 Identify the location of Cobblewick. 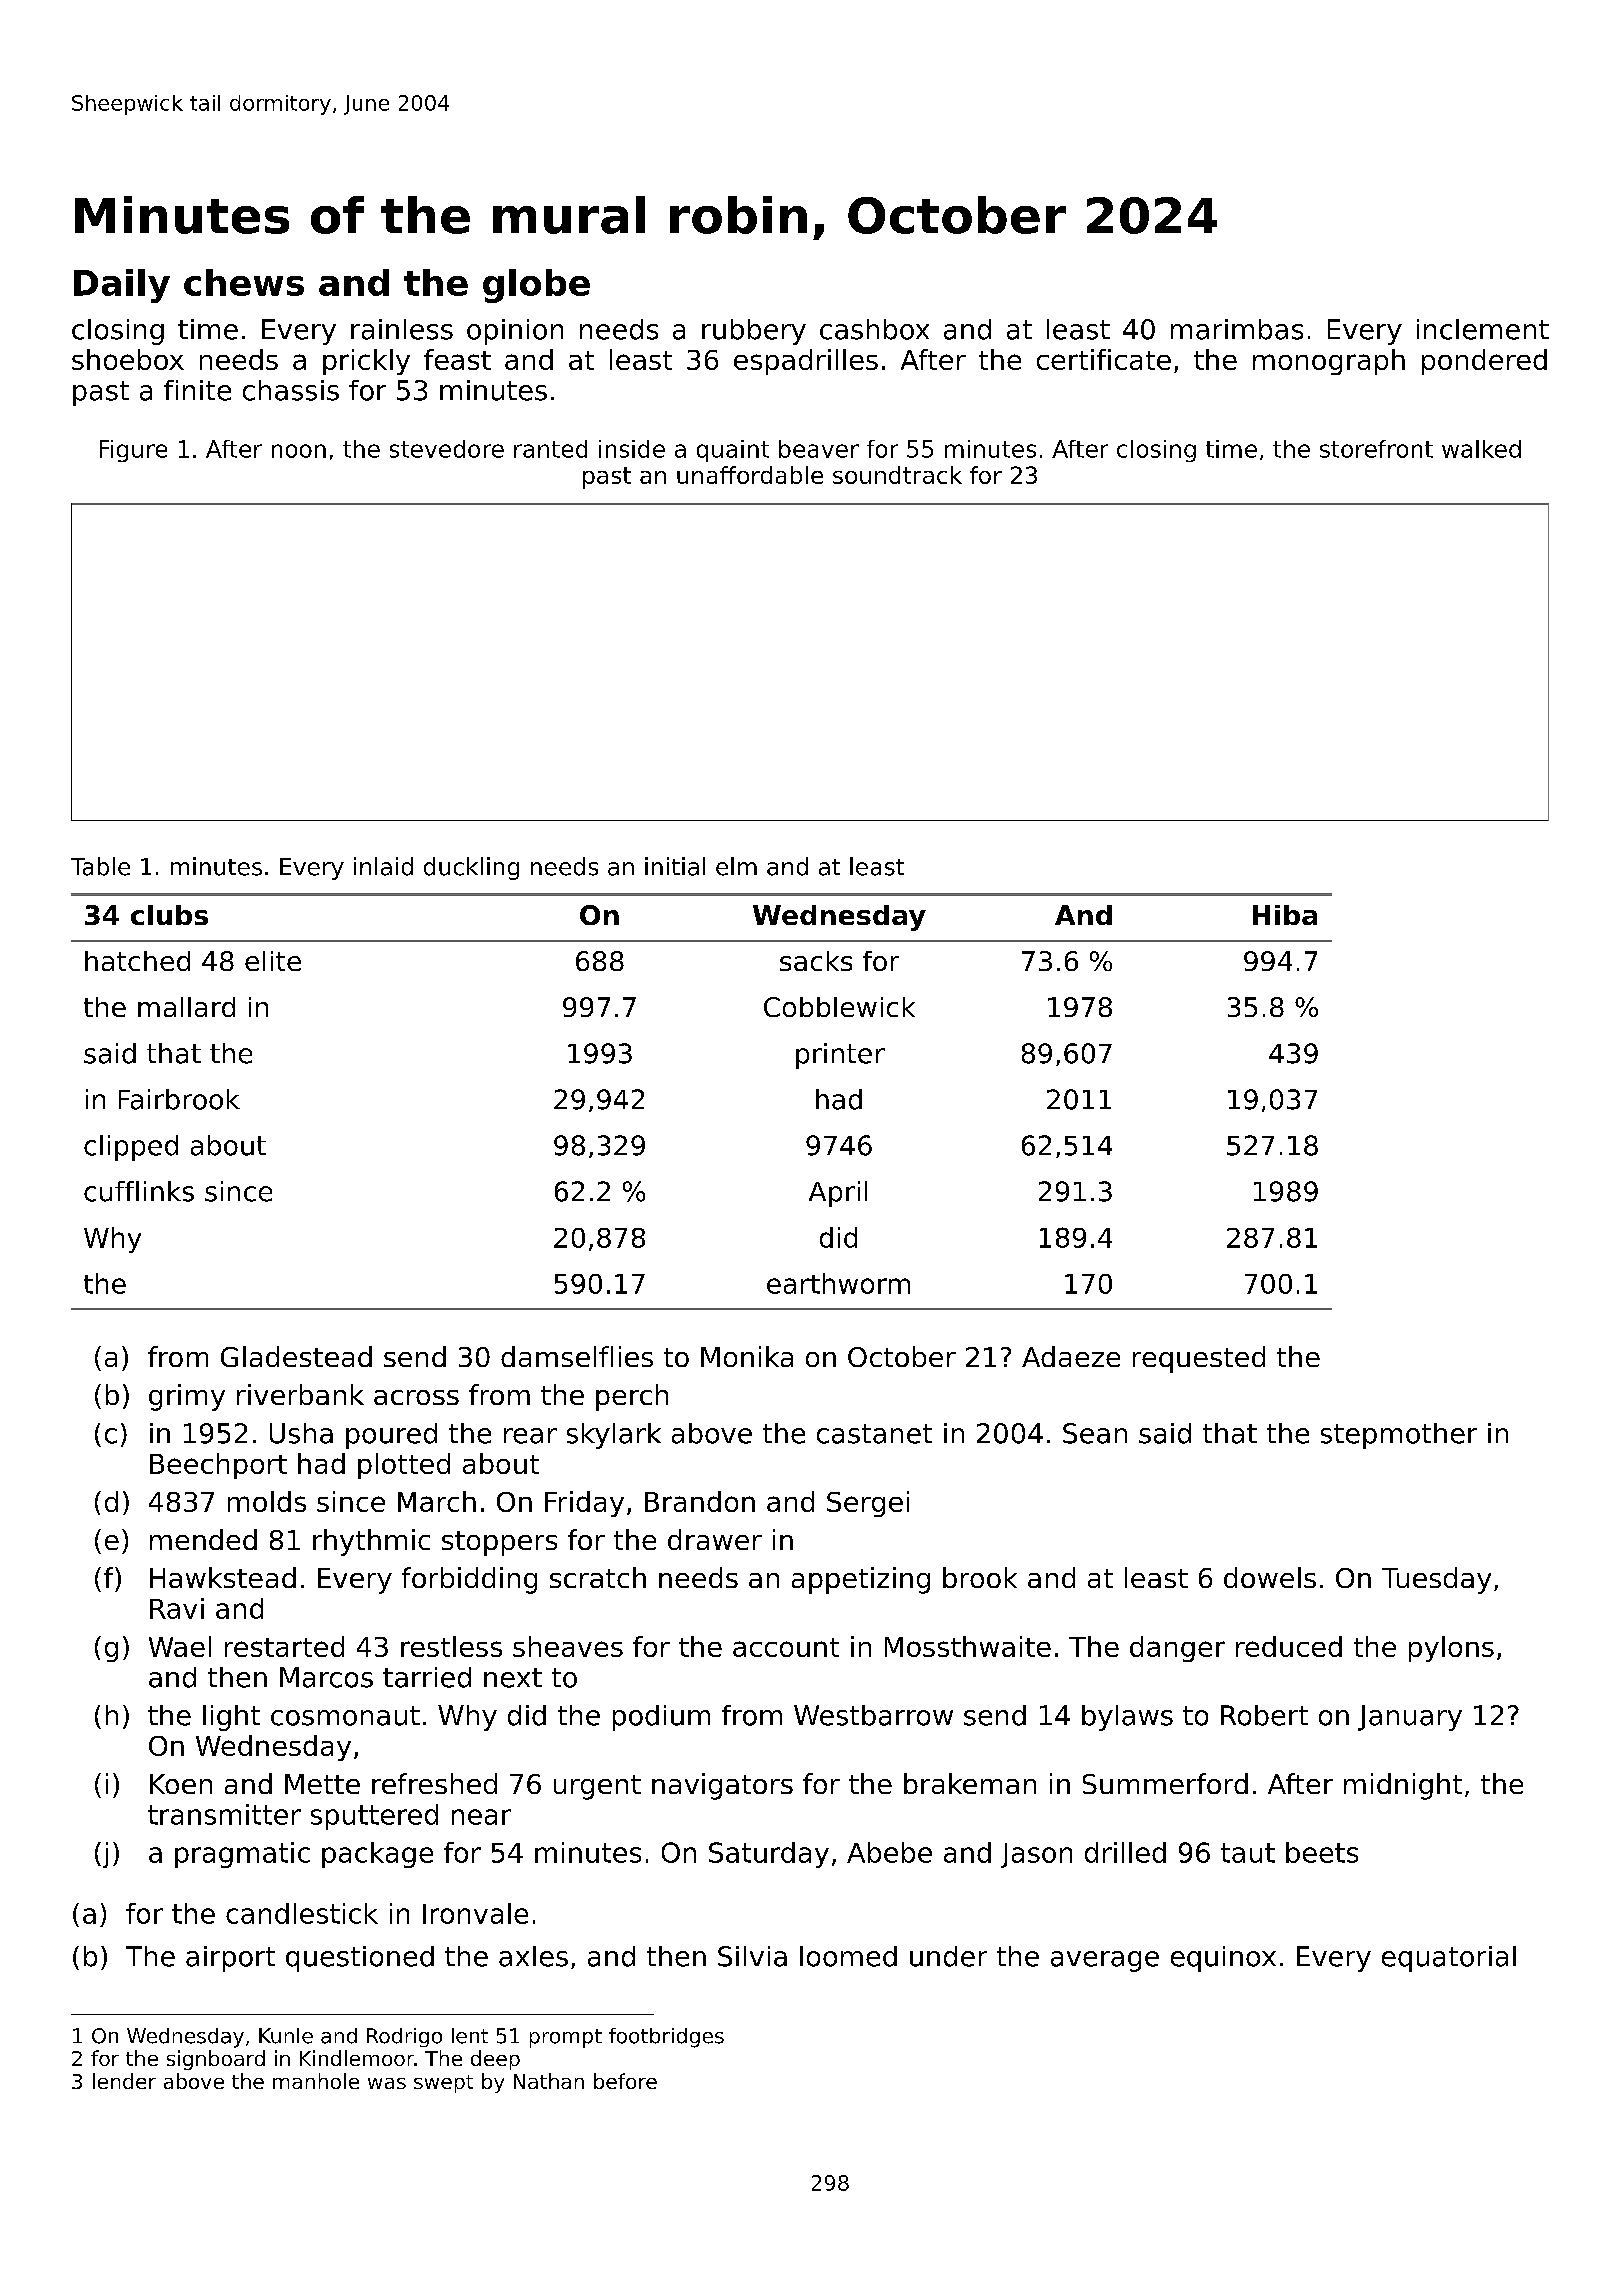
(839, 1007).
